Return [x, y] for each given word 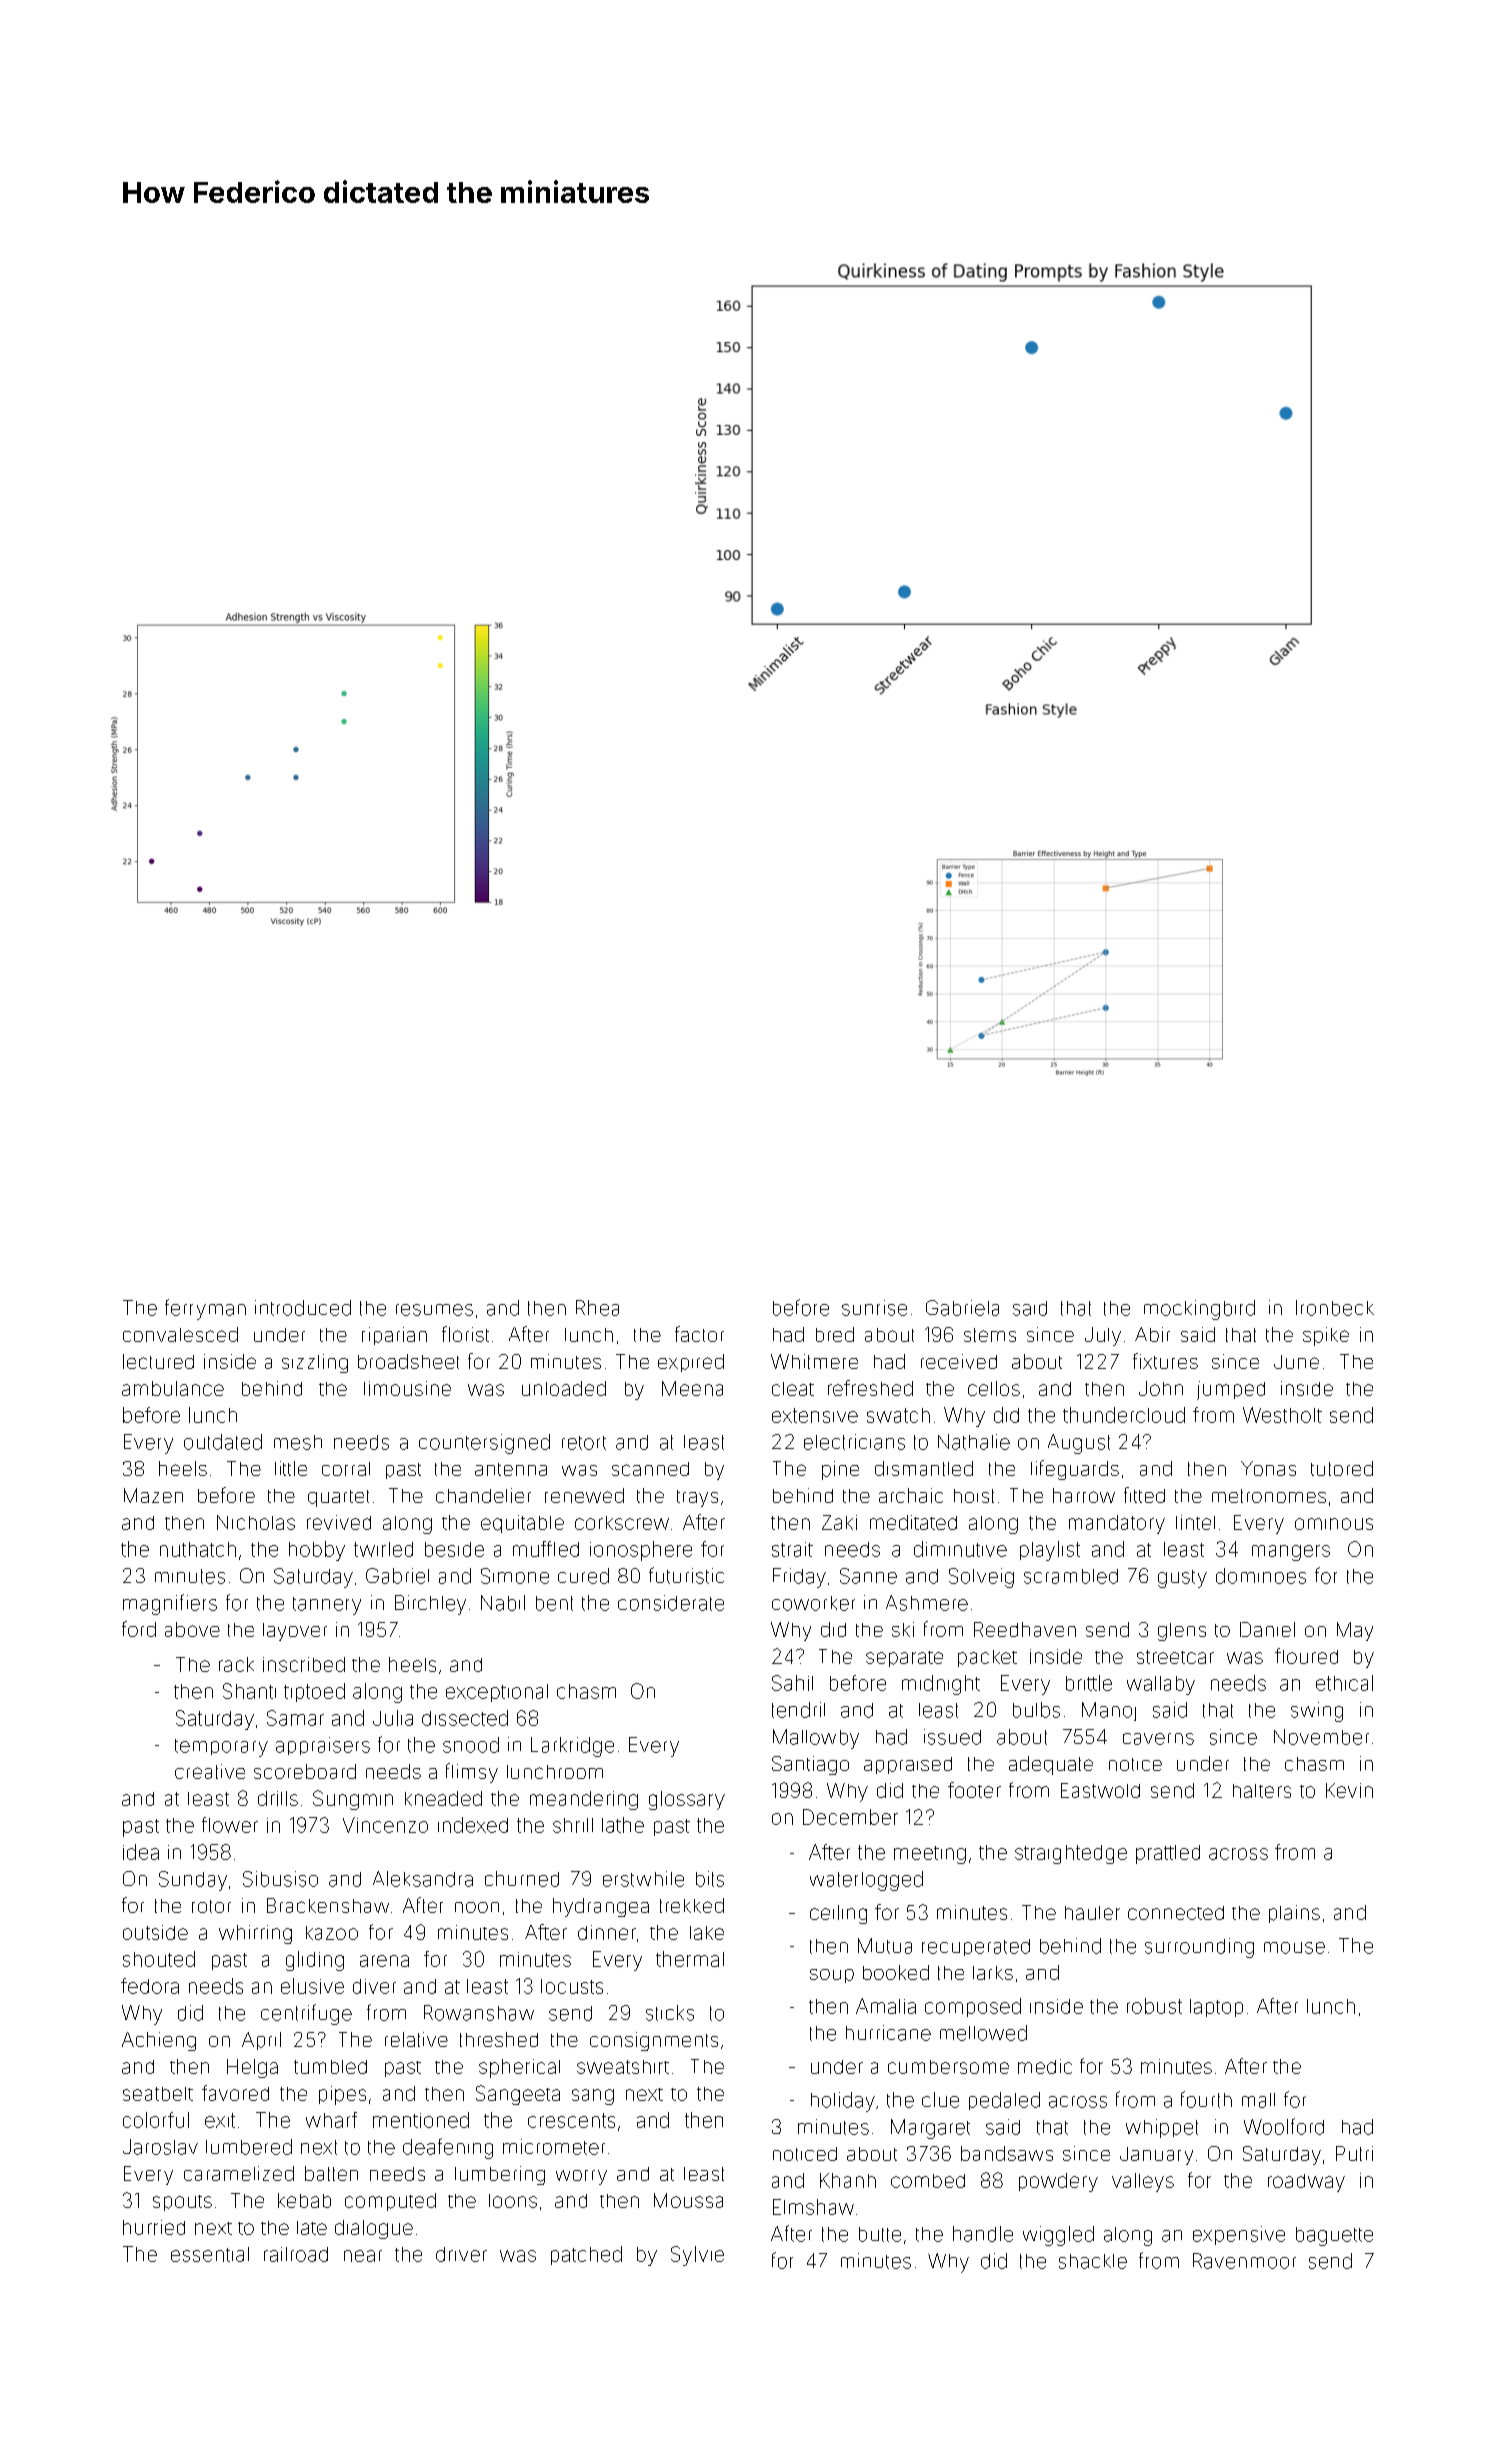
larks [993, 1973]
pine [840, 1470]
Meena [692, 1388]
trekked [692, 1905]
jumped [1231, 1390]
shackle [1093, 2261]
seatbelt [158, 2094]
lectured [158, 1361]
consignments [654, 2041]
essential [210, 2254]
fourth [1206, 2099]
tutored [1342, 1468]
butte [880, 2234]
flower [230, 1825]
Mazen [153, 1495]
